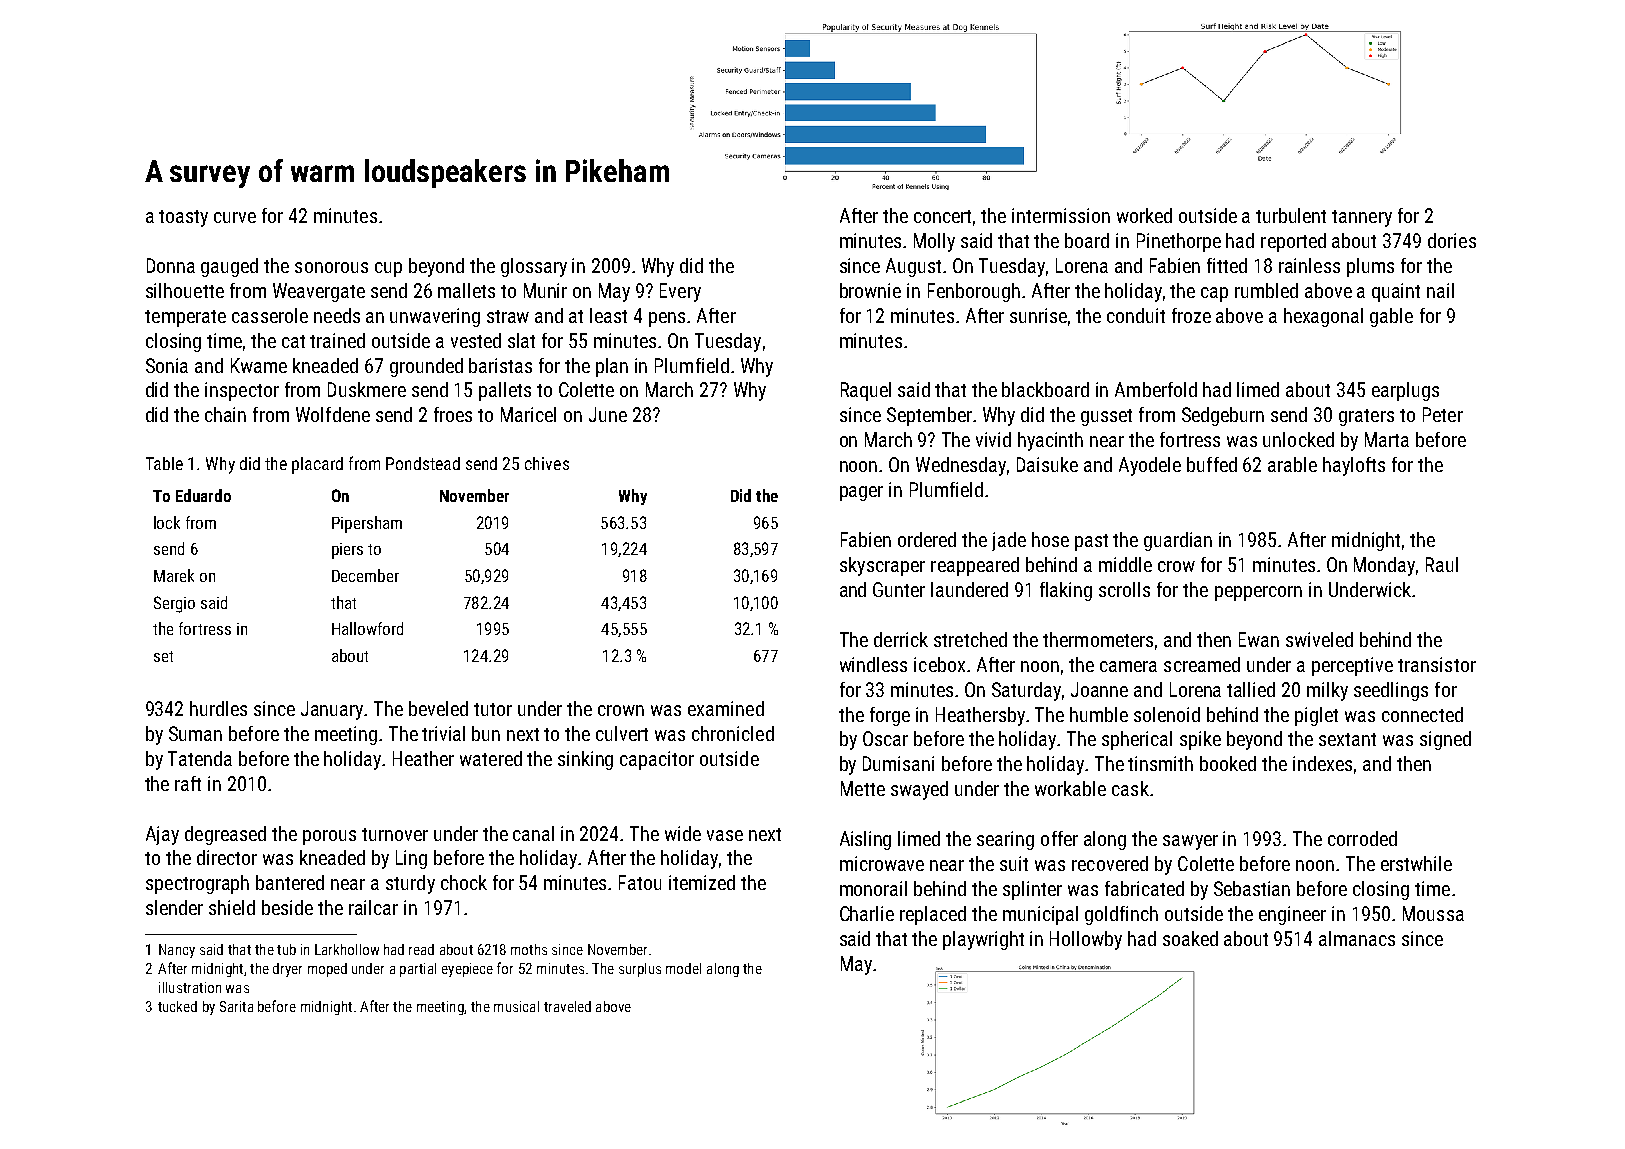 The image size is (1625, 1149). What do you see at coordinates (866, 391) in the image?
I see `Raquel` at bounding box center [866, 391].
